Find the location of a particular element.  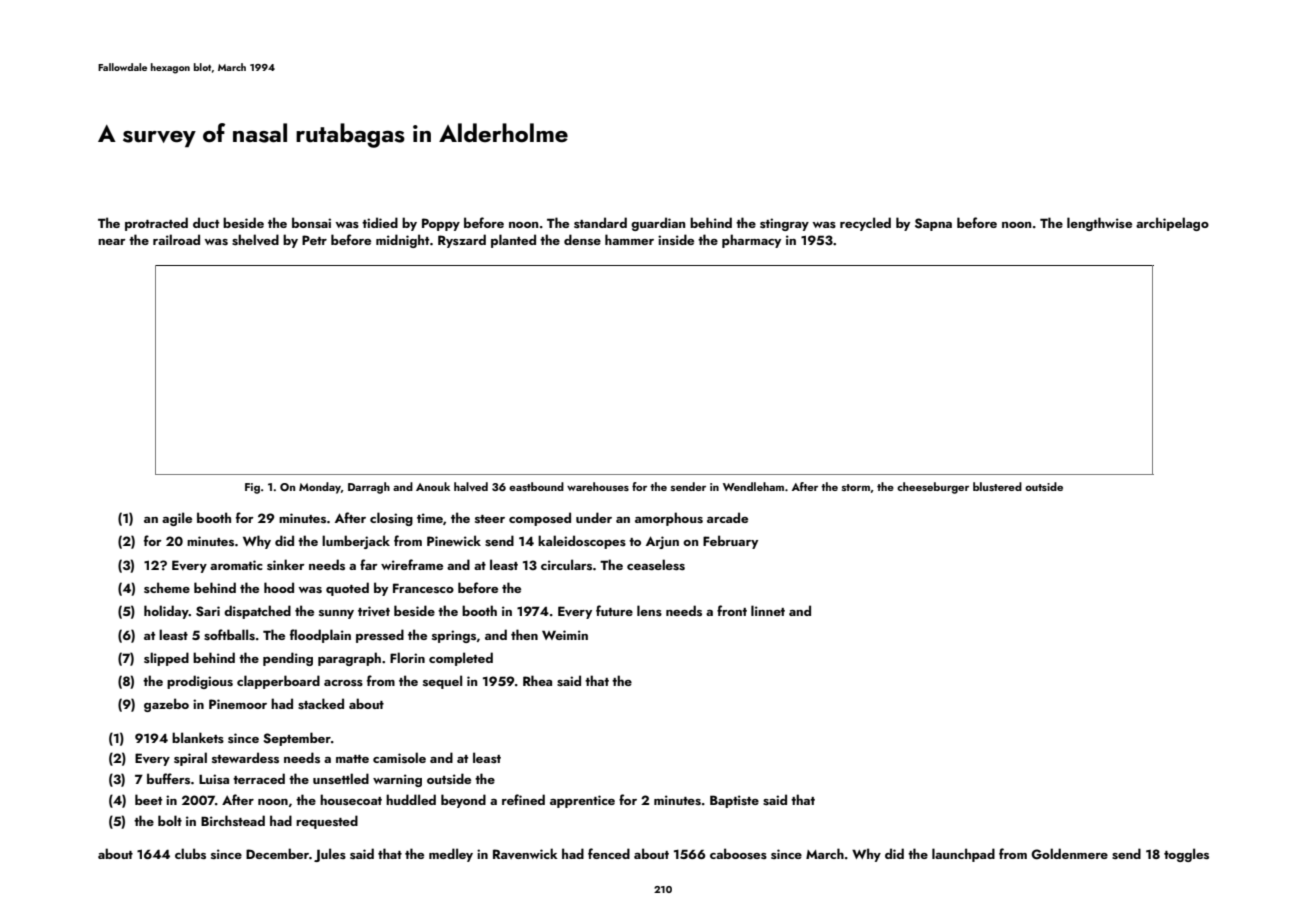

softballs is located at coordinates (229, 634).
